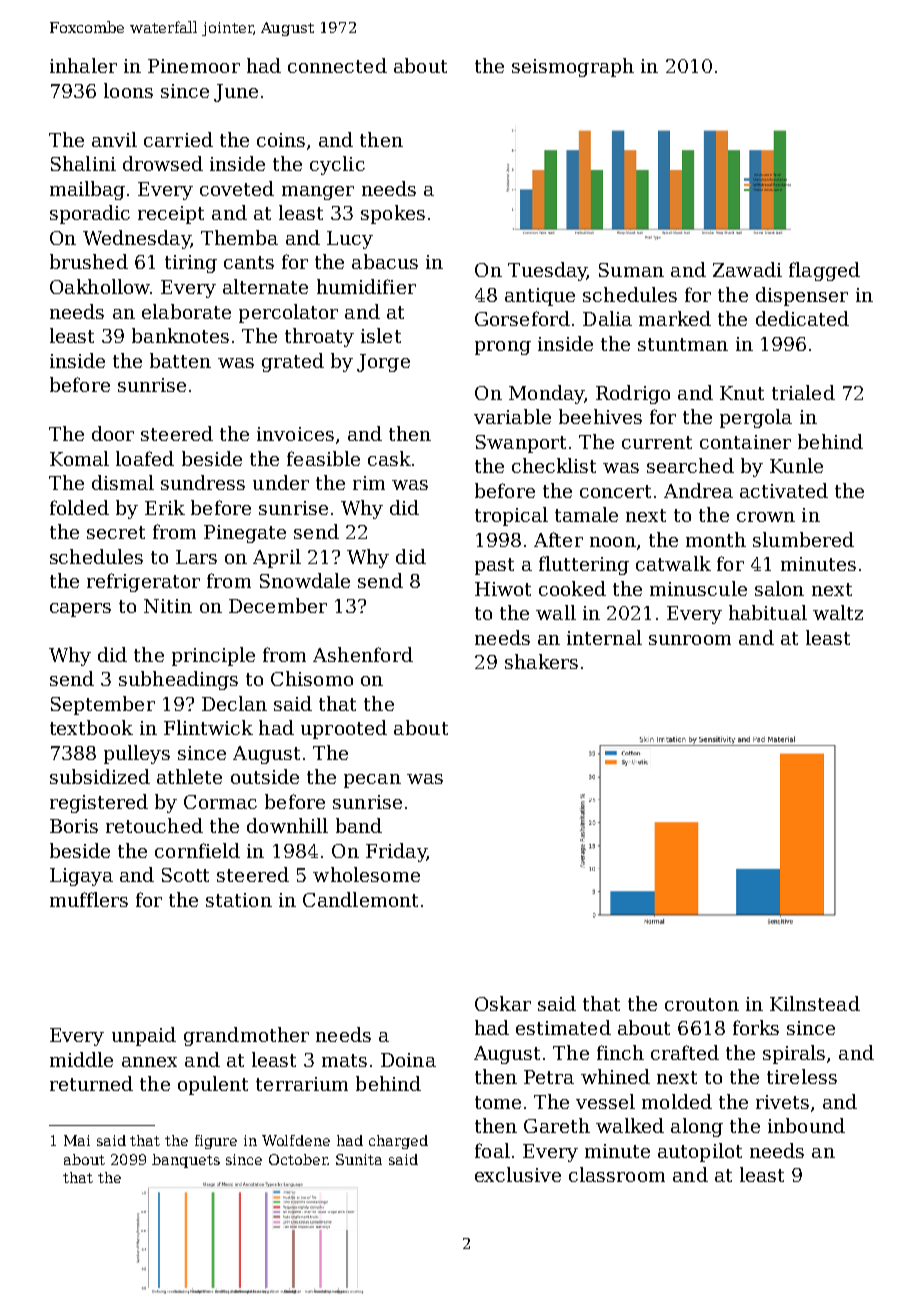  Describe the element at coordinates (716, 539) in the screenshot. I see `month` at that location.
